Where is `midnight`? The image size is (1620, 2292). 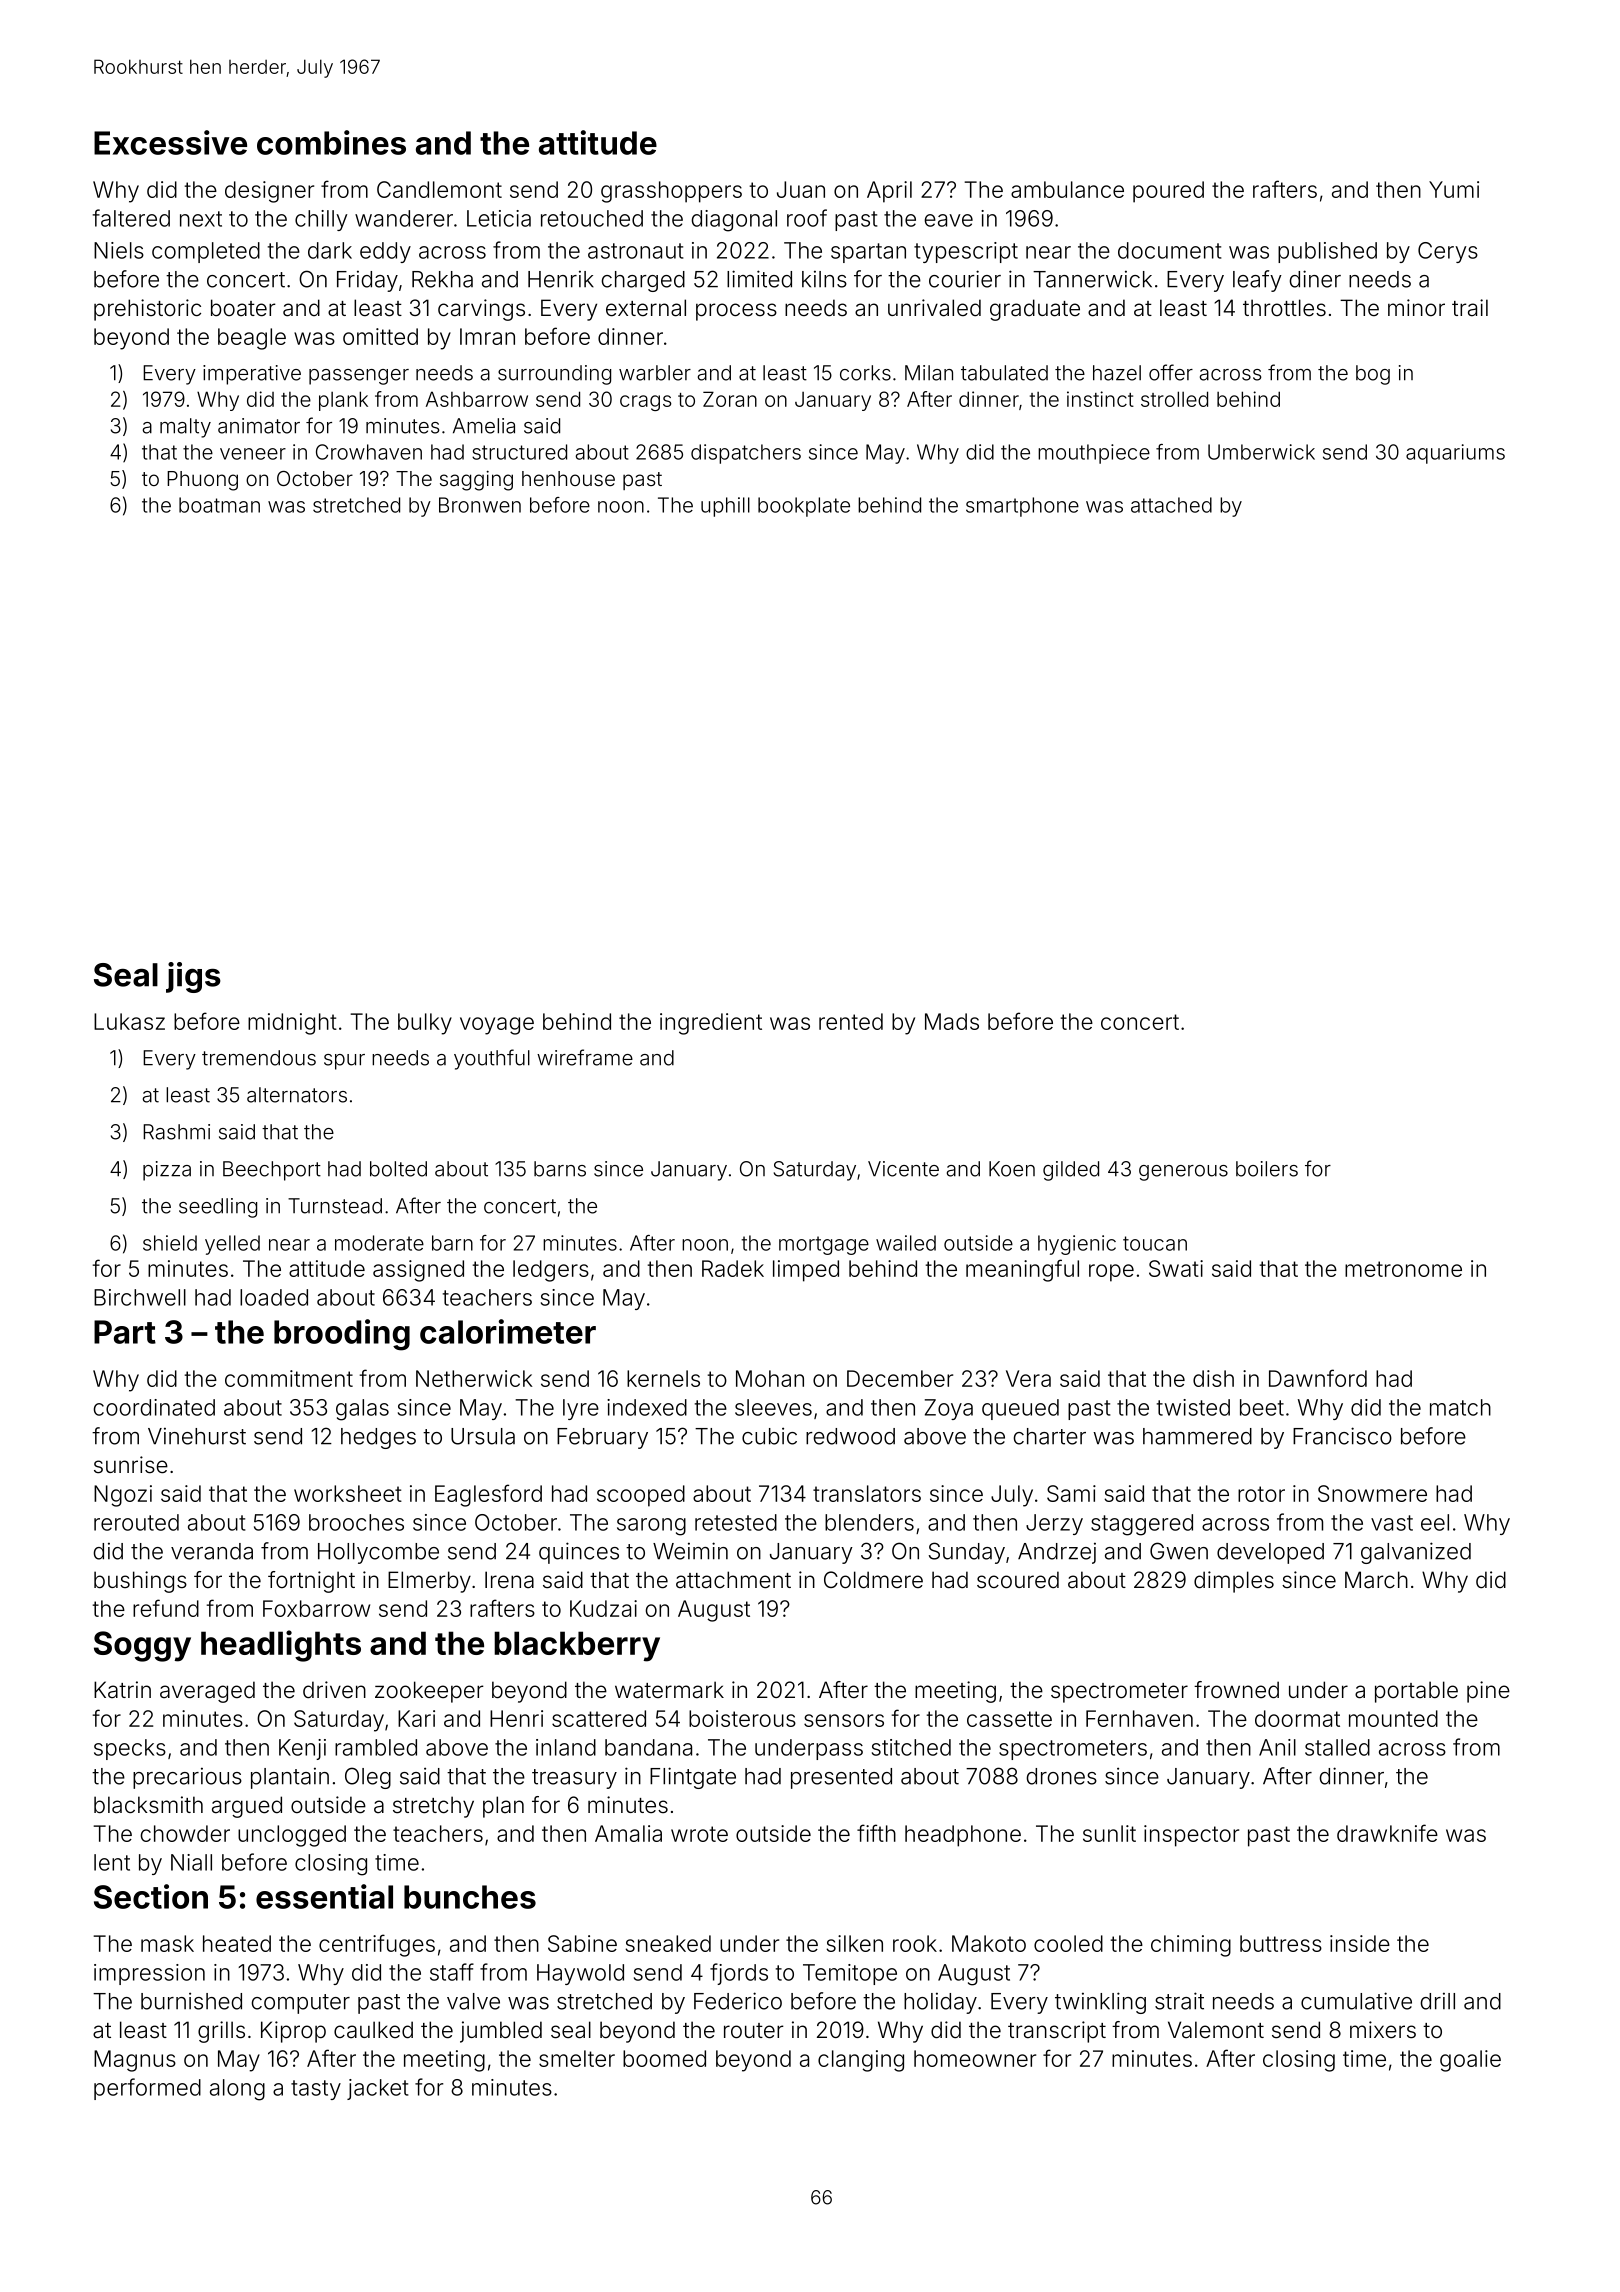
midnight is located at coordinates (292, 1024).
